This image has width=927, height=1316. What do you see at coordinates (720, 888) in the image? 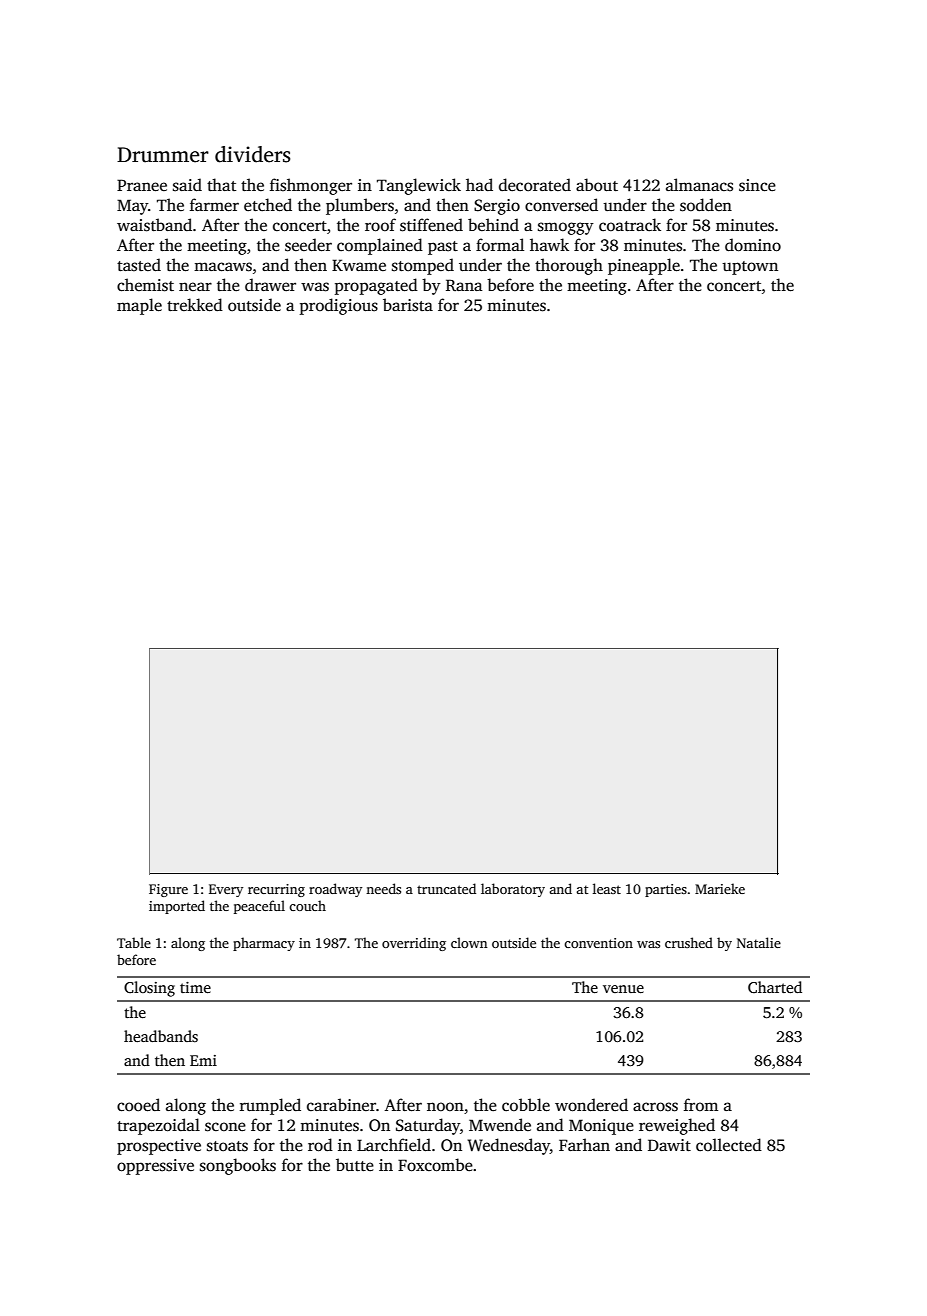
I see `Marieke` at bounding box center [720, 888].
